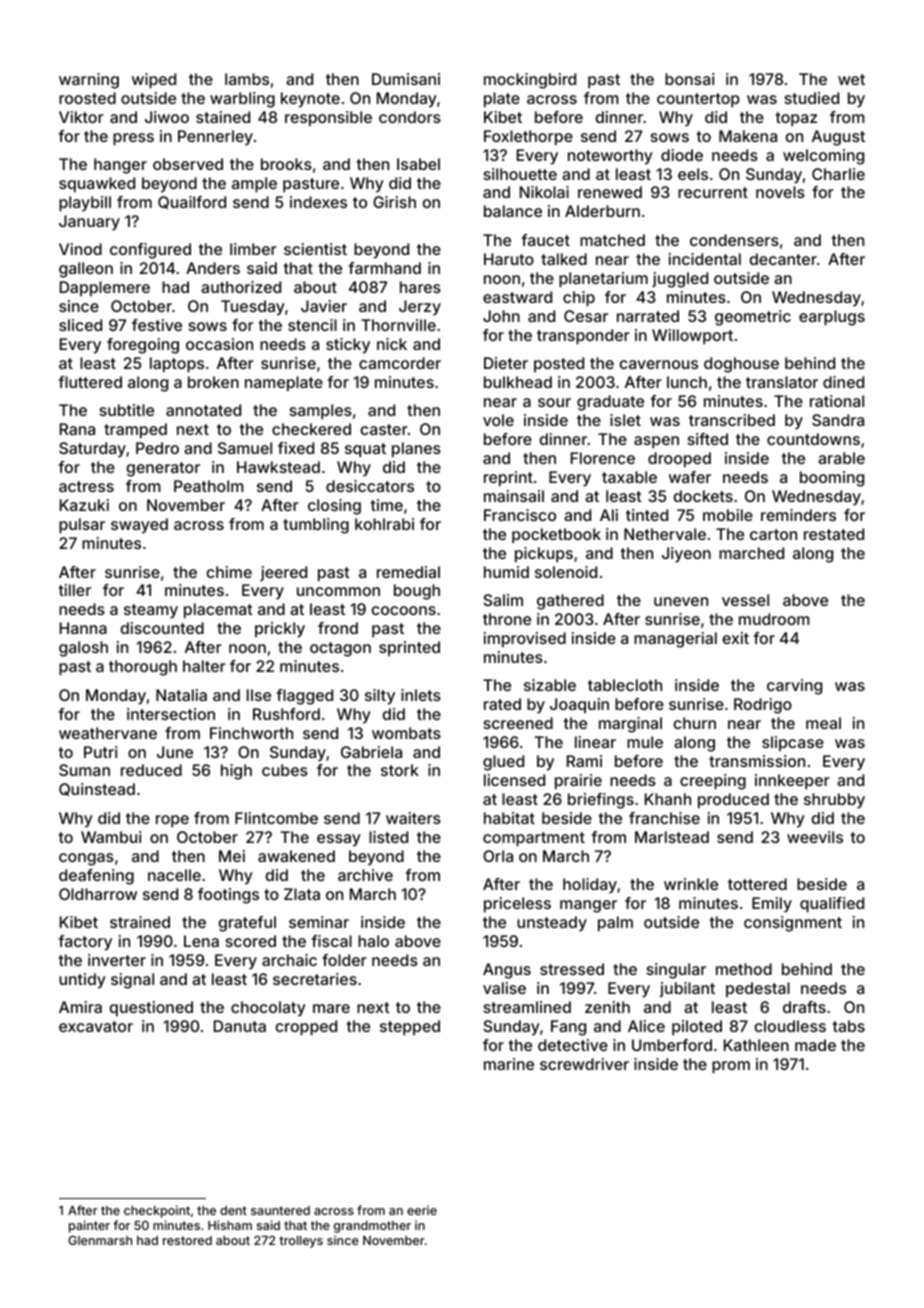  What do you see at coordinates (85, 943) in the screenshot?
I see `factory` at bounding box center [85, 943].
